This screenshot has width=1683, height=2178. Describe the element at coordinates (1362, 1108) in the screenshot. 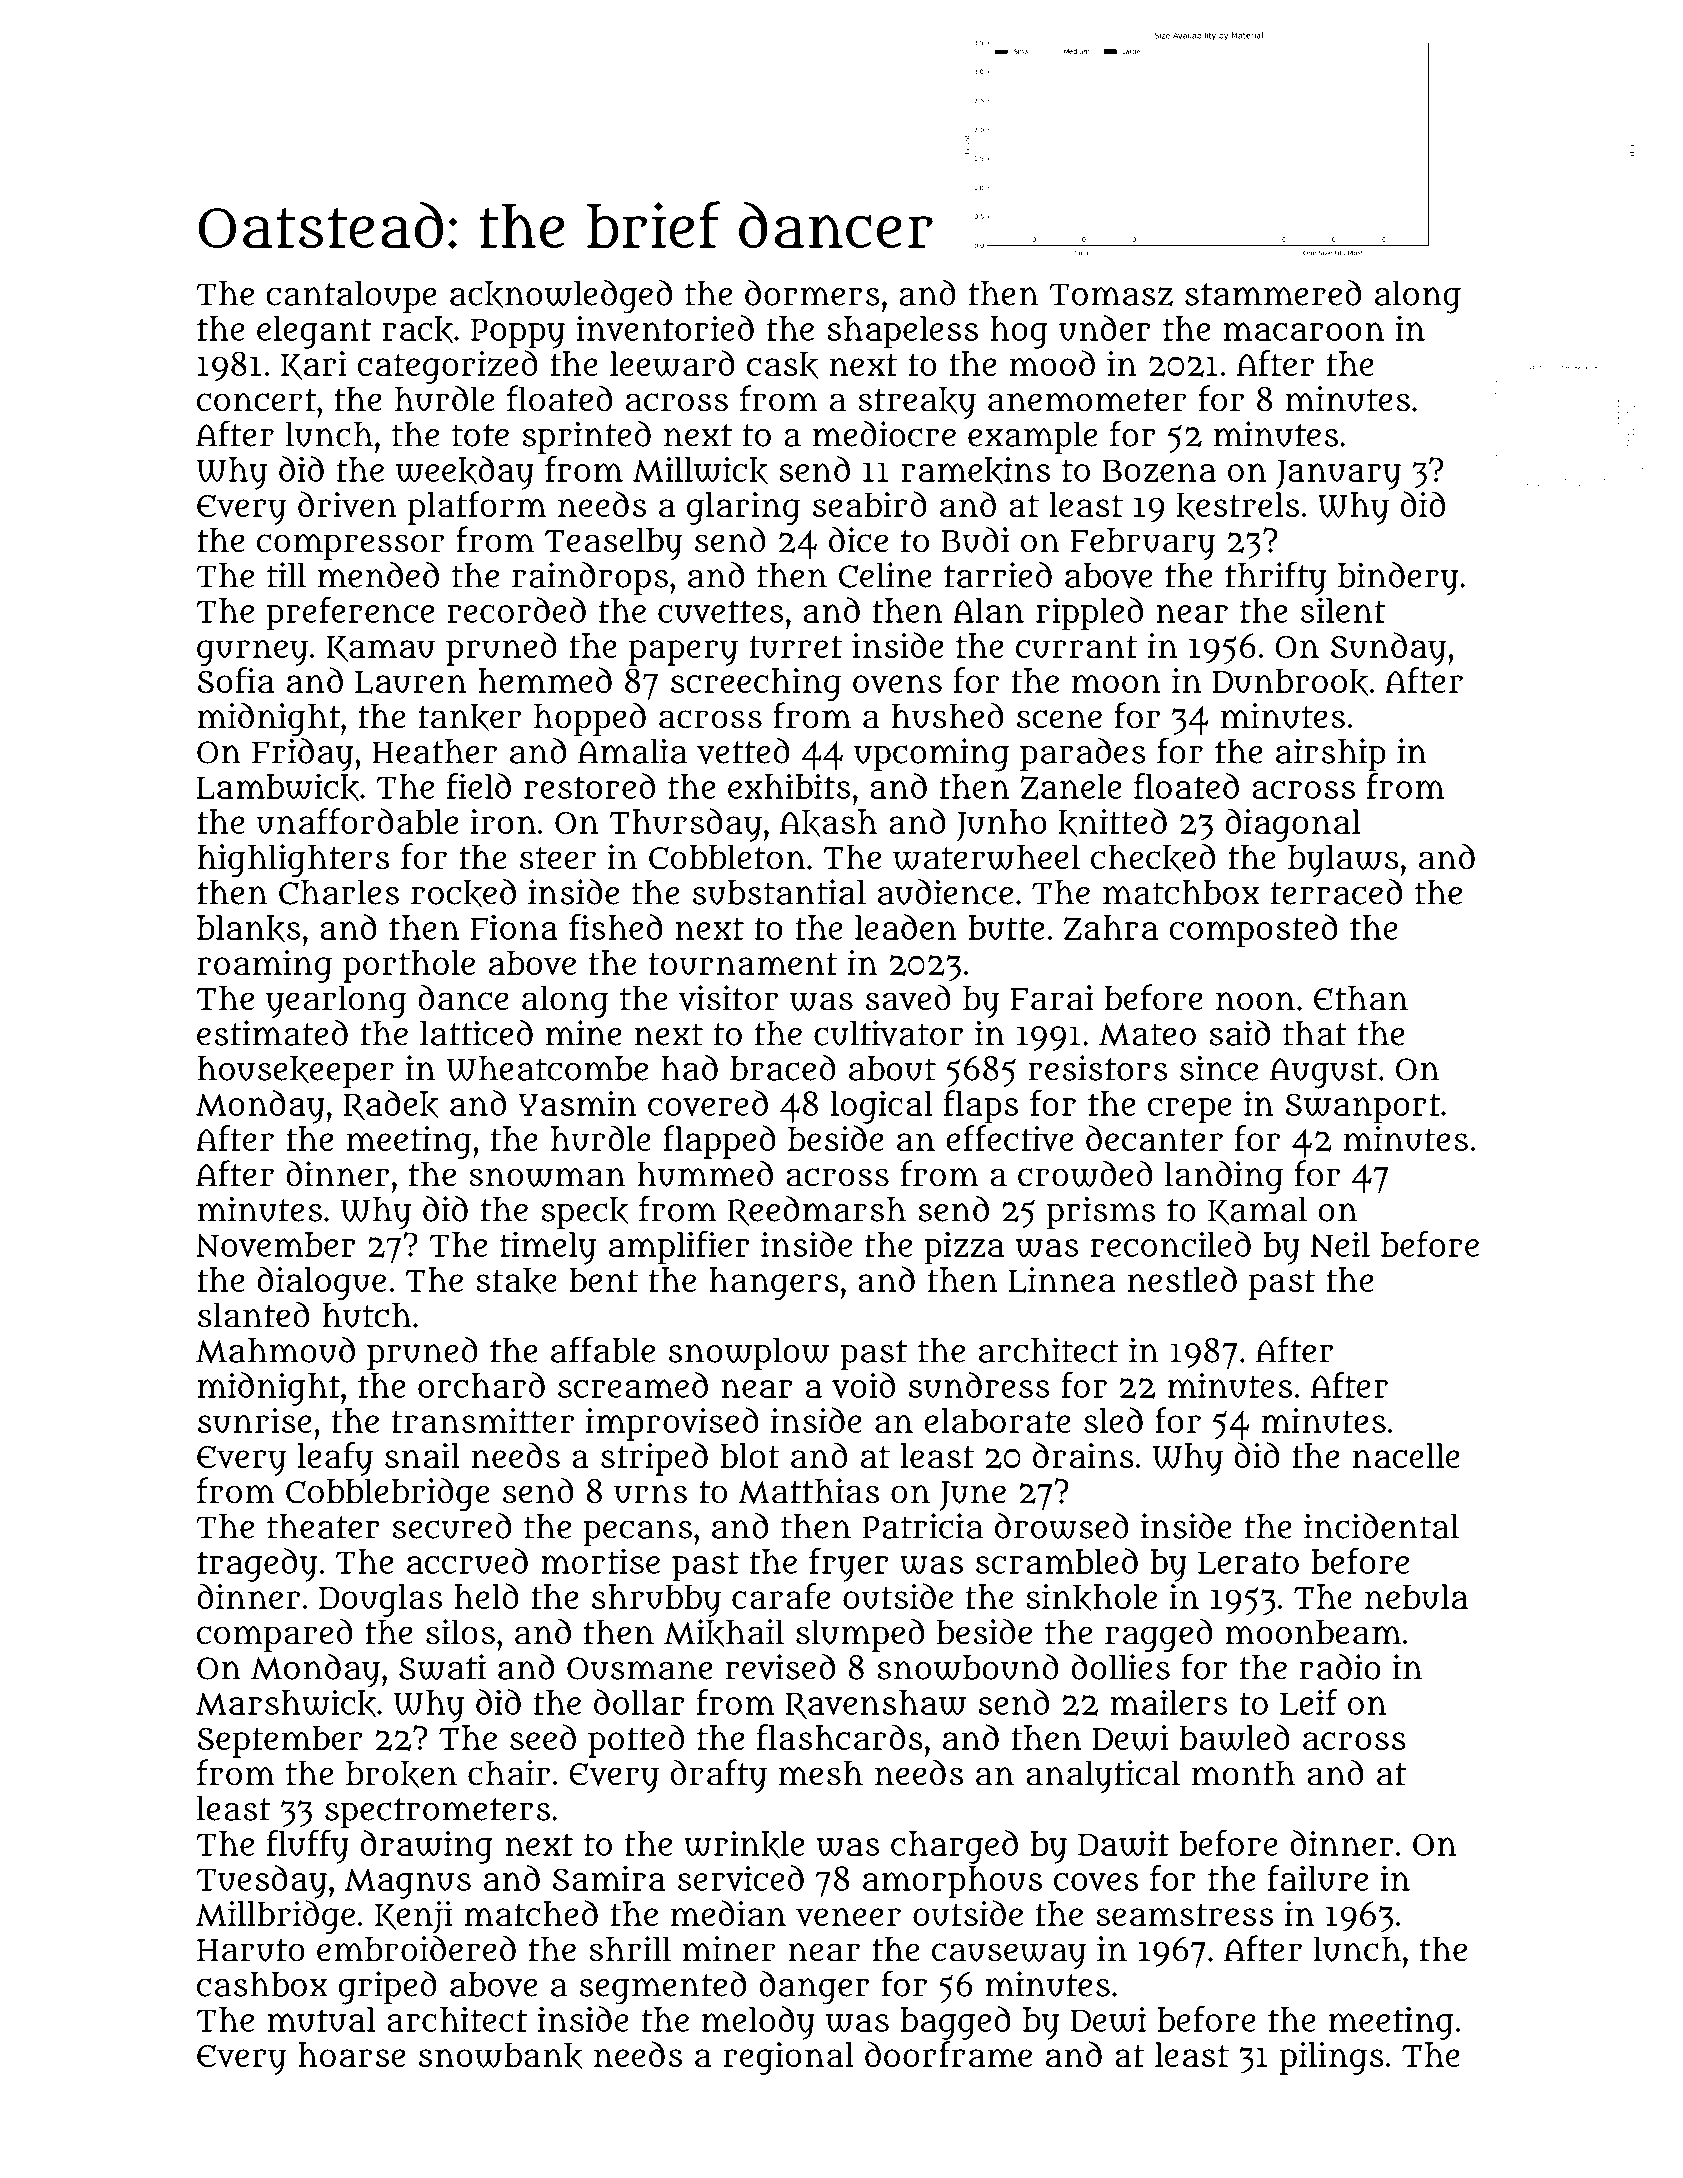

I see `Swanport` at that location.
